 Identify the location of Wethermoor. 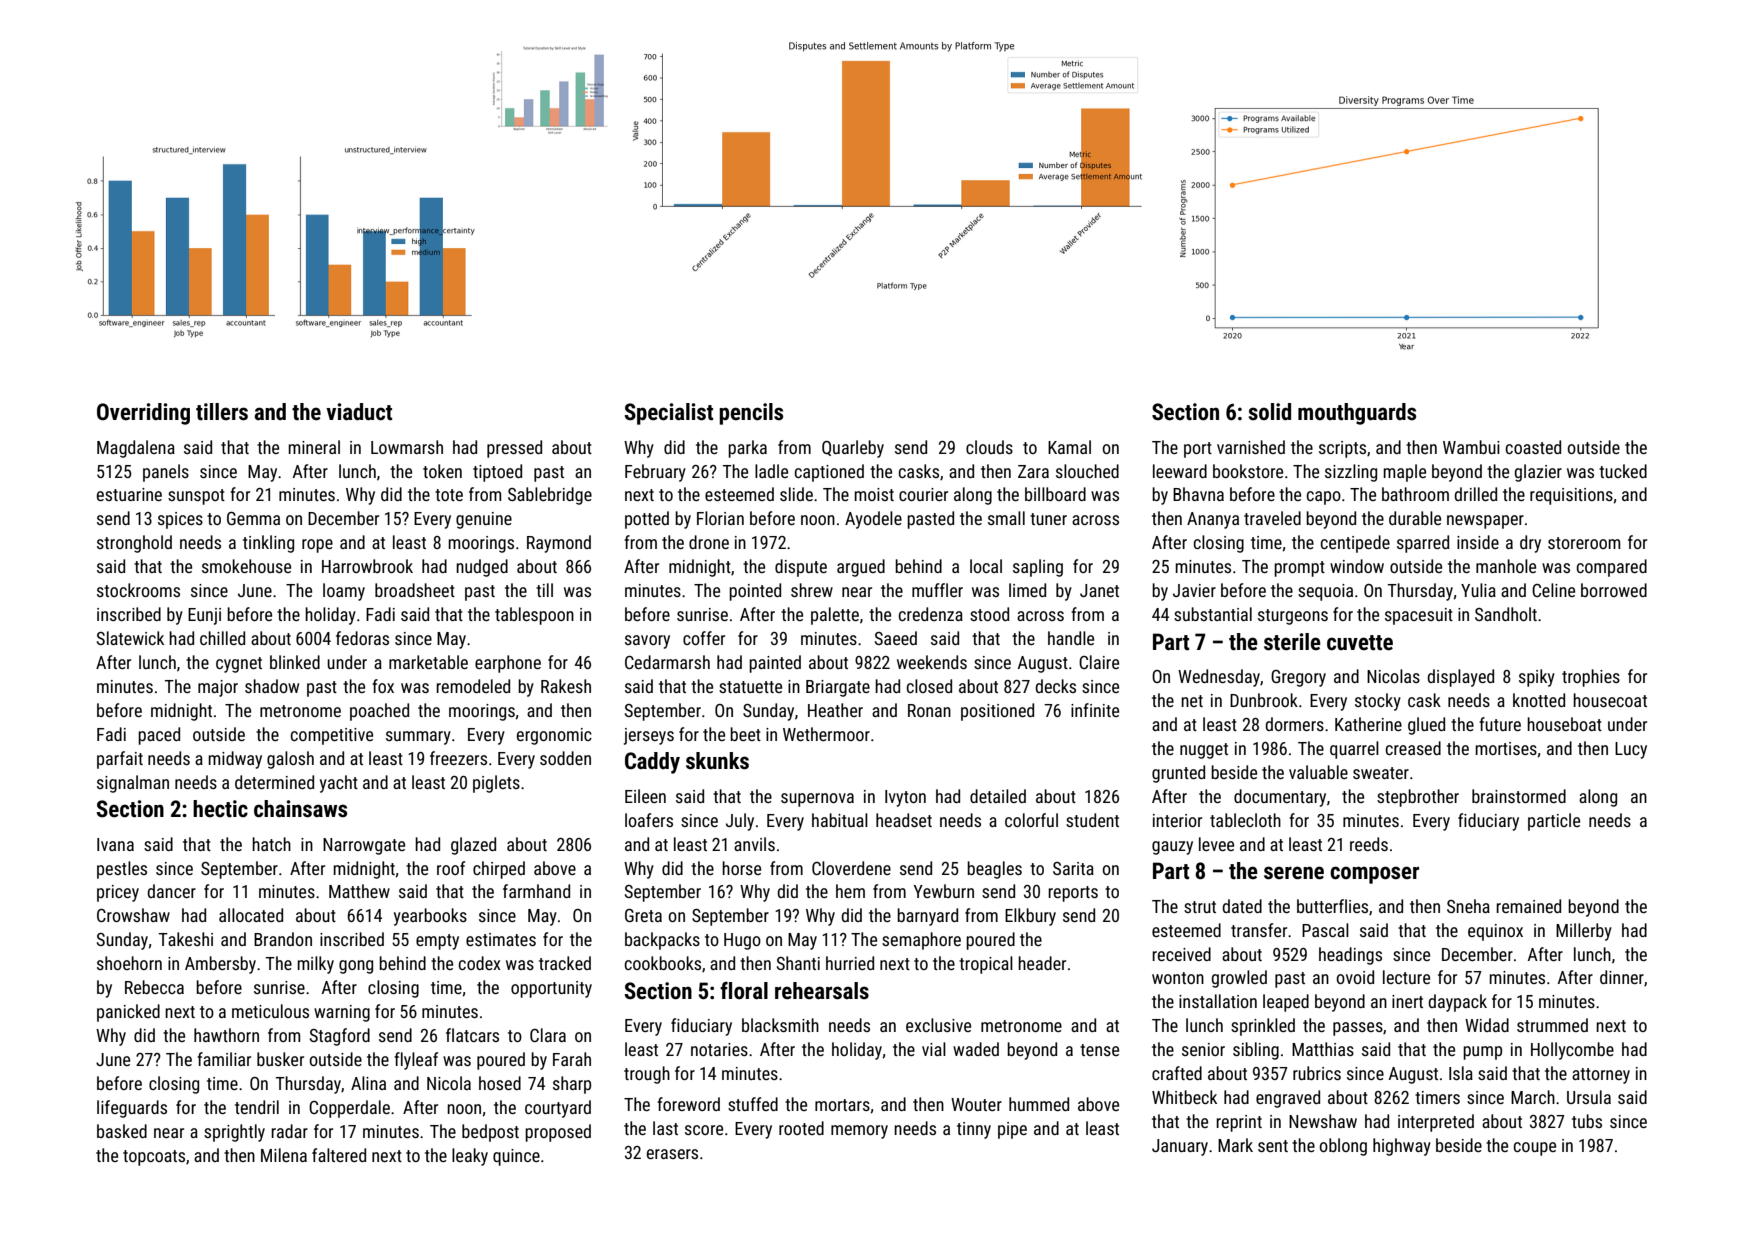
(826, 734).
